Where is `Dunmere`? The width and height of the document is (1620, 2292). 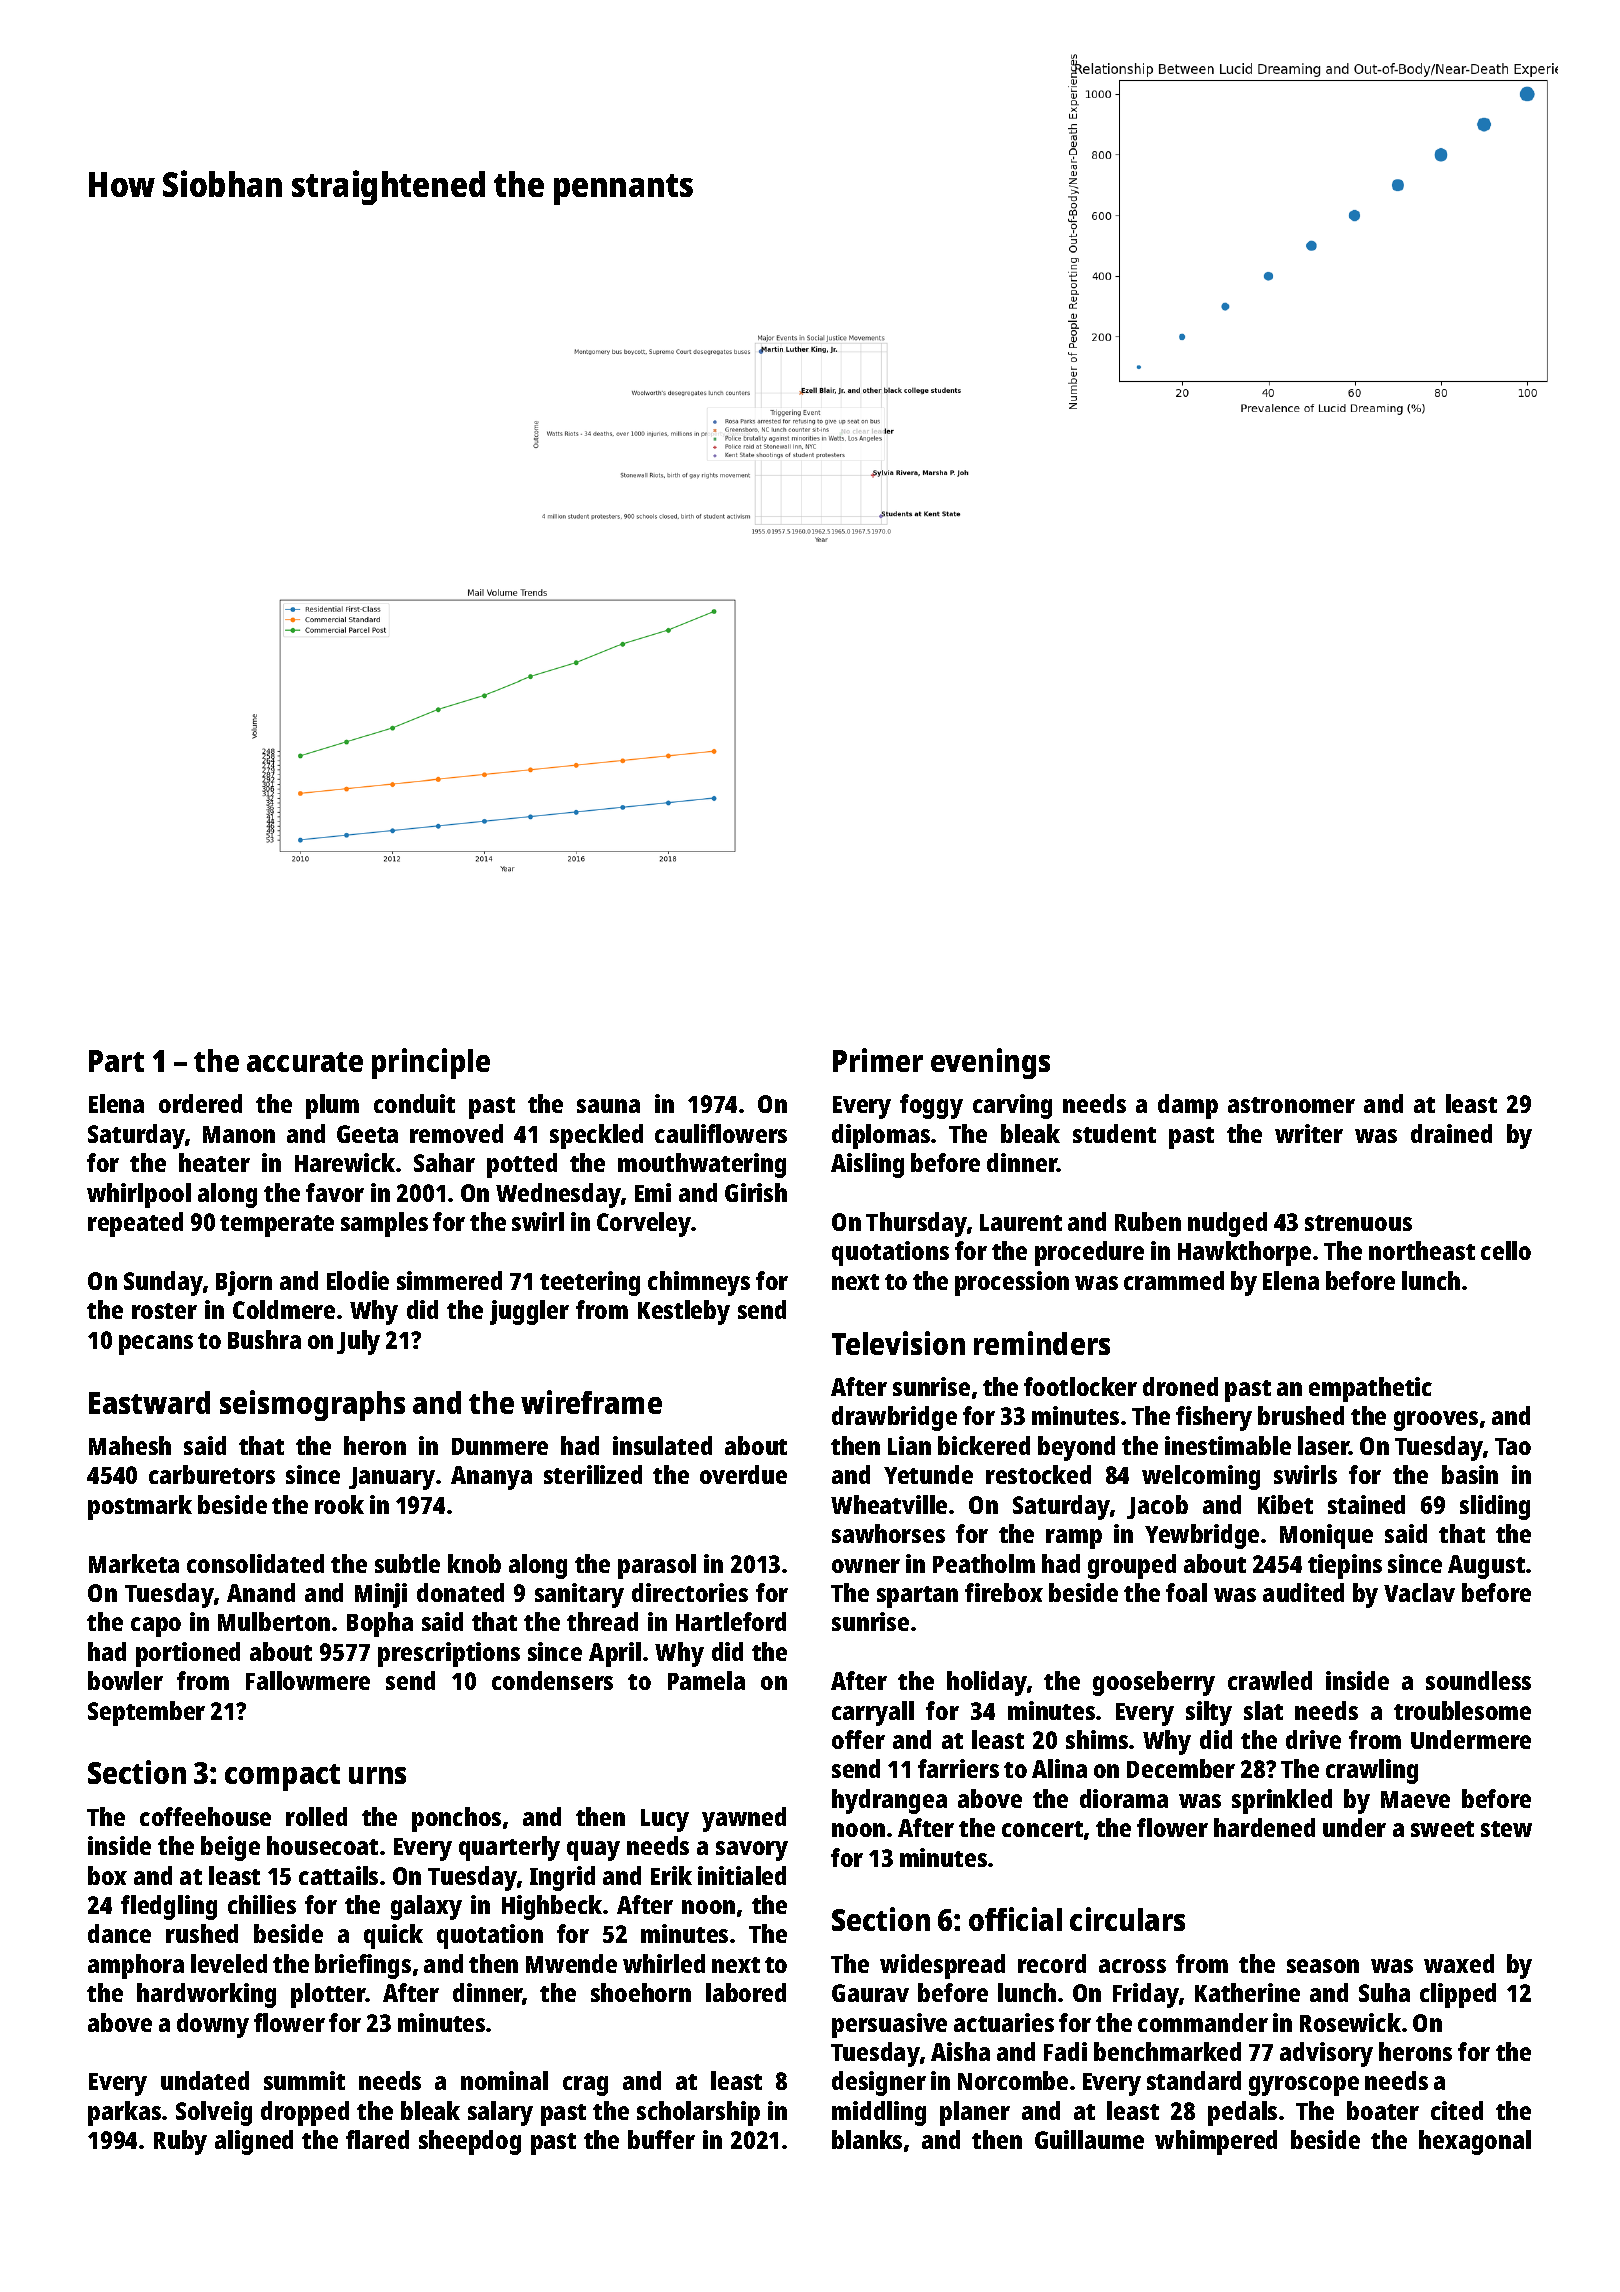
Dunmere is located at coordinates (500, 1446).
